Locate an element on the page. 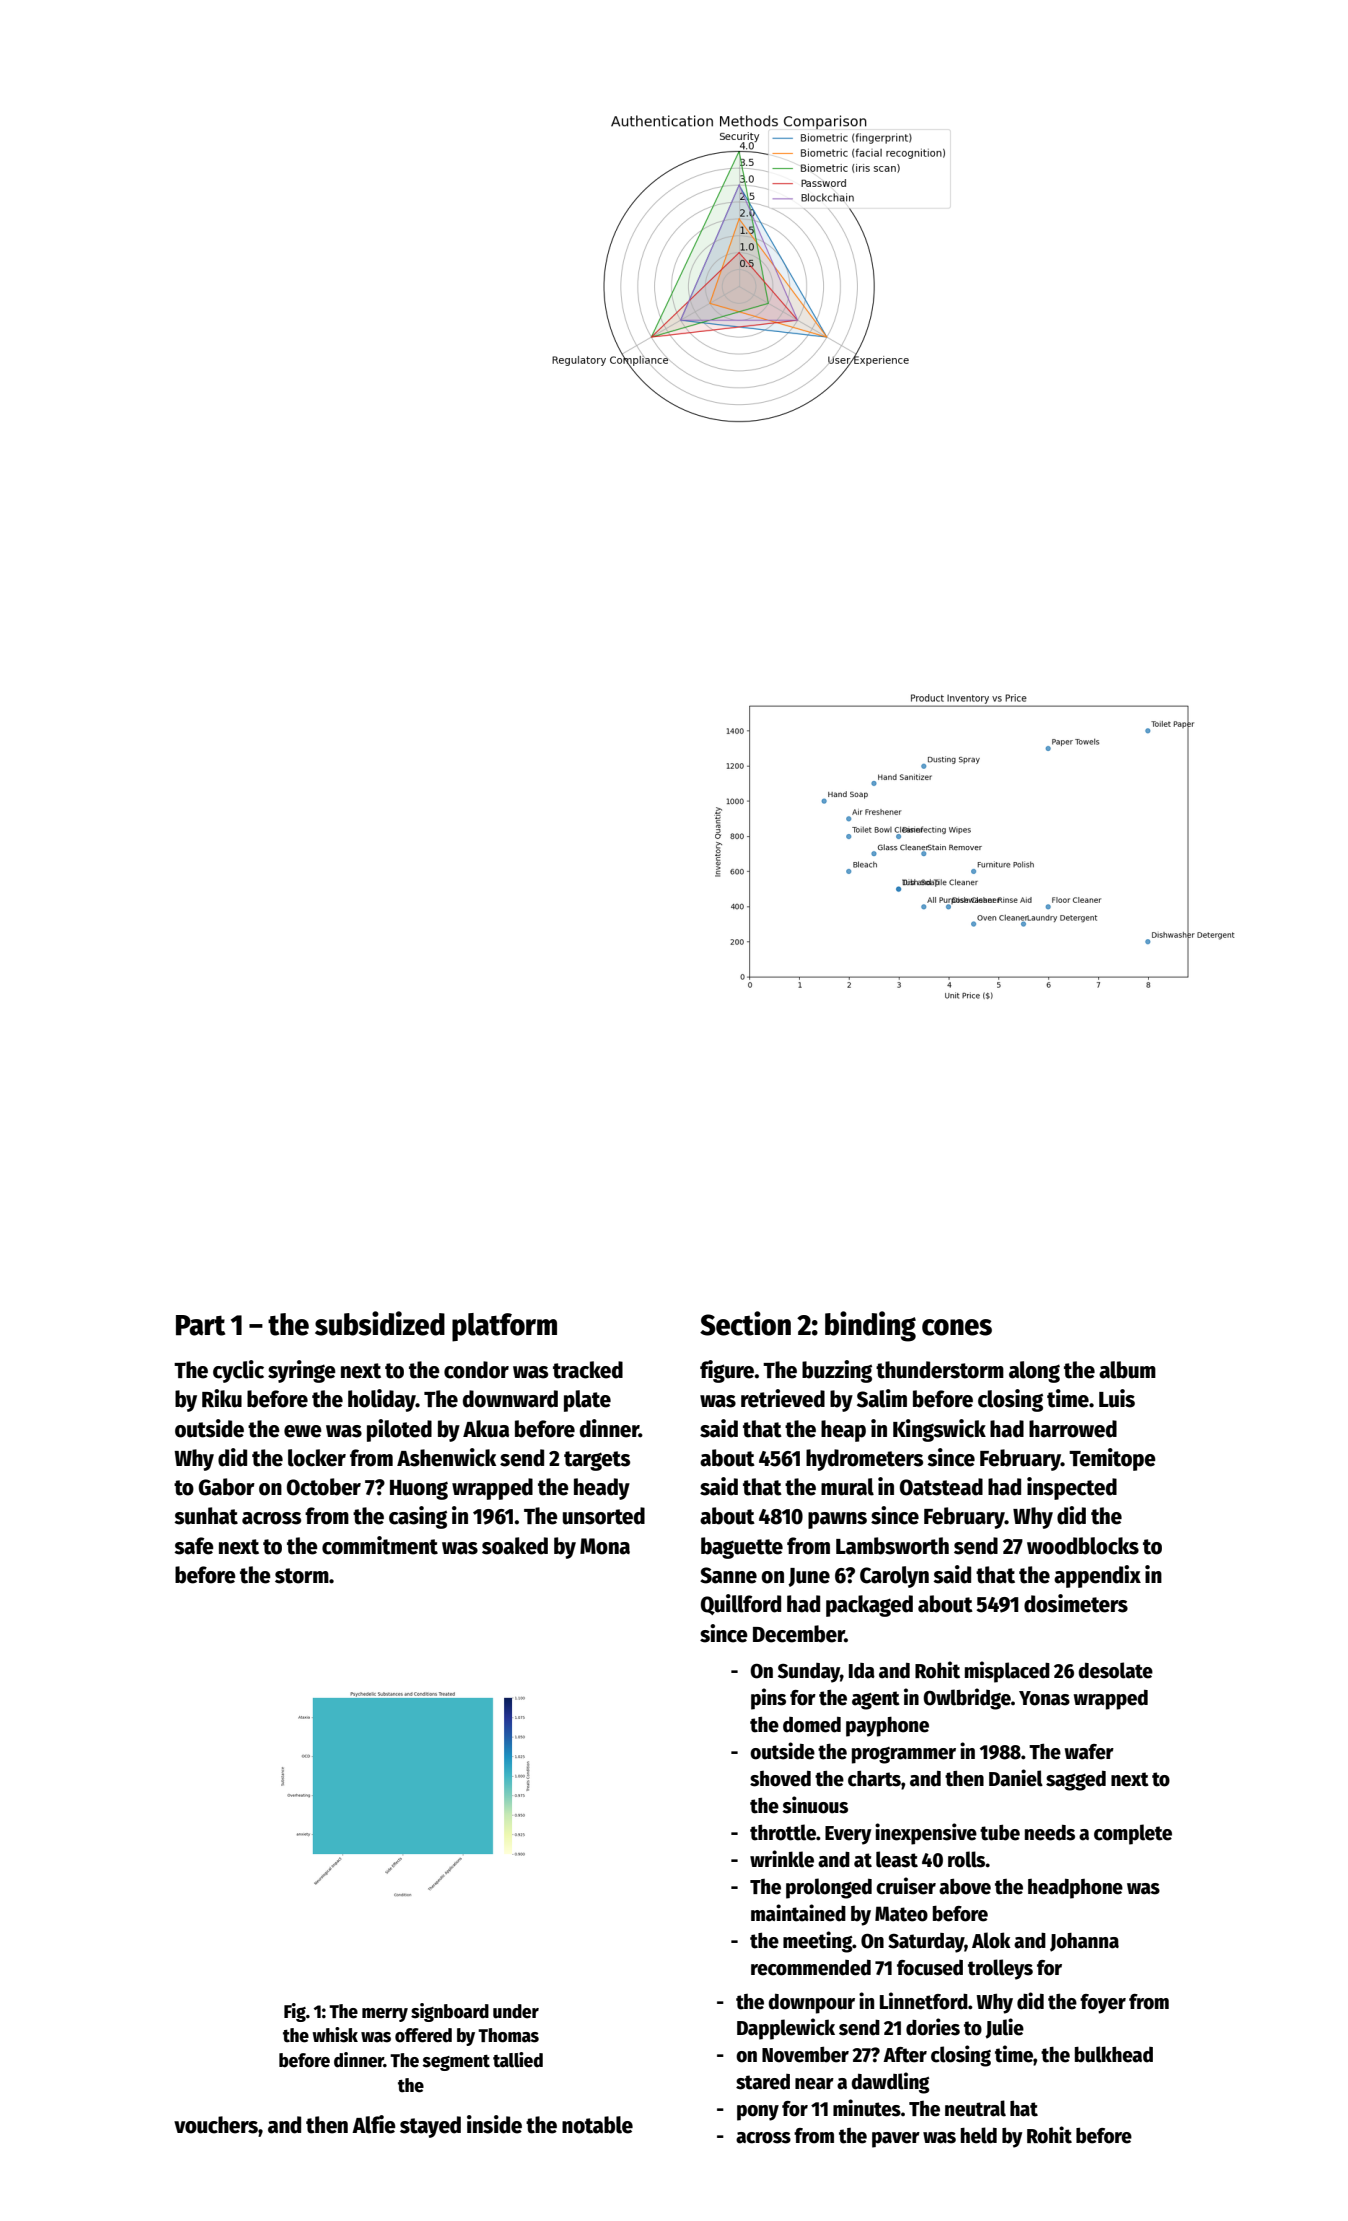 This document has height=2221, width=1348. commitment is located at coordinates (380, 1545).
